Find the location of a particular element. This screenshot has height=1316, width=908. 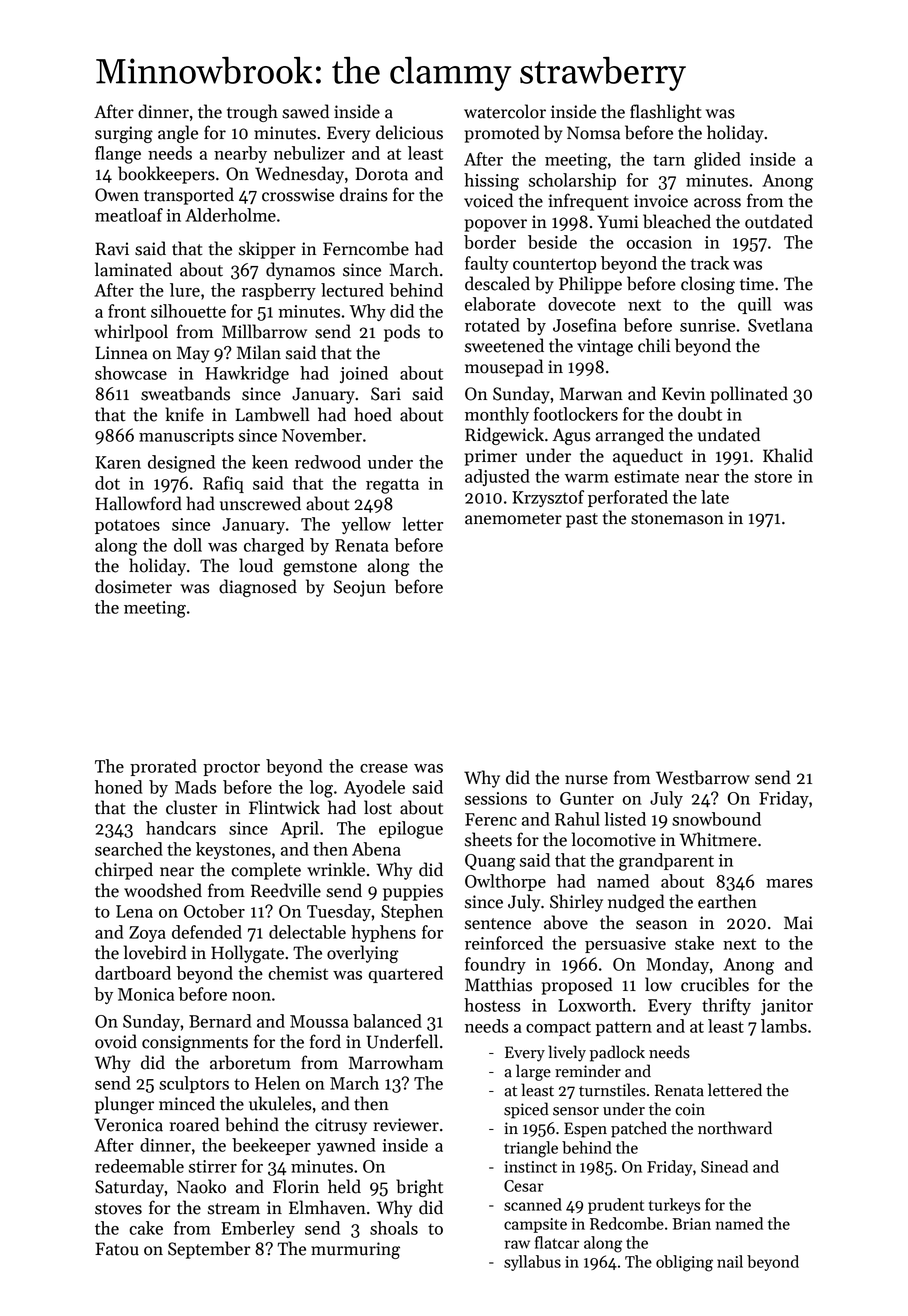

Seojun is located at coordinates (360, 588).
